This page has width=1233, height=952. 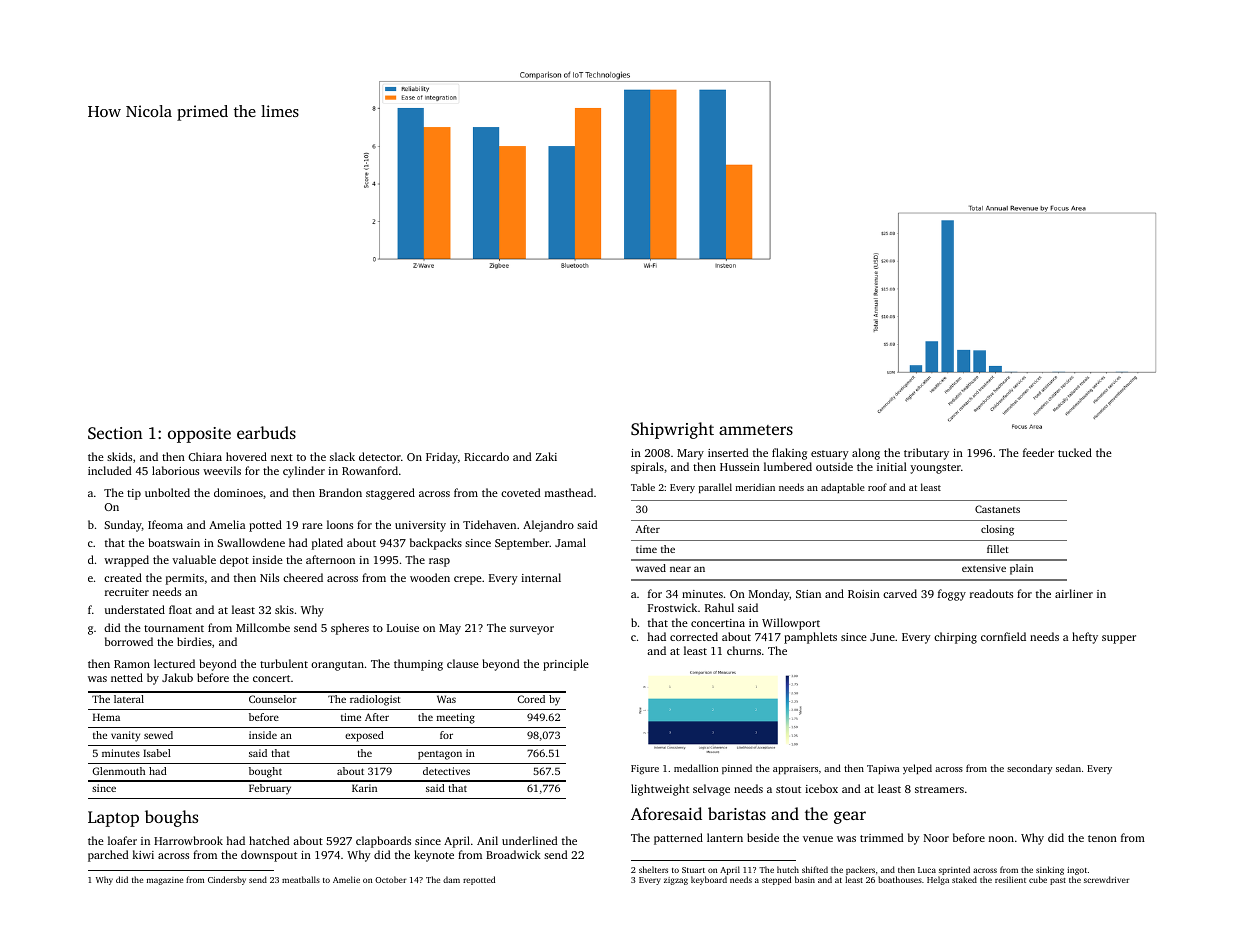 I want to click on tucked, so click(x=1075, y=452).
